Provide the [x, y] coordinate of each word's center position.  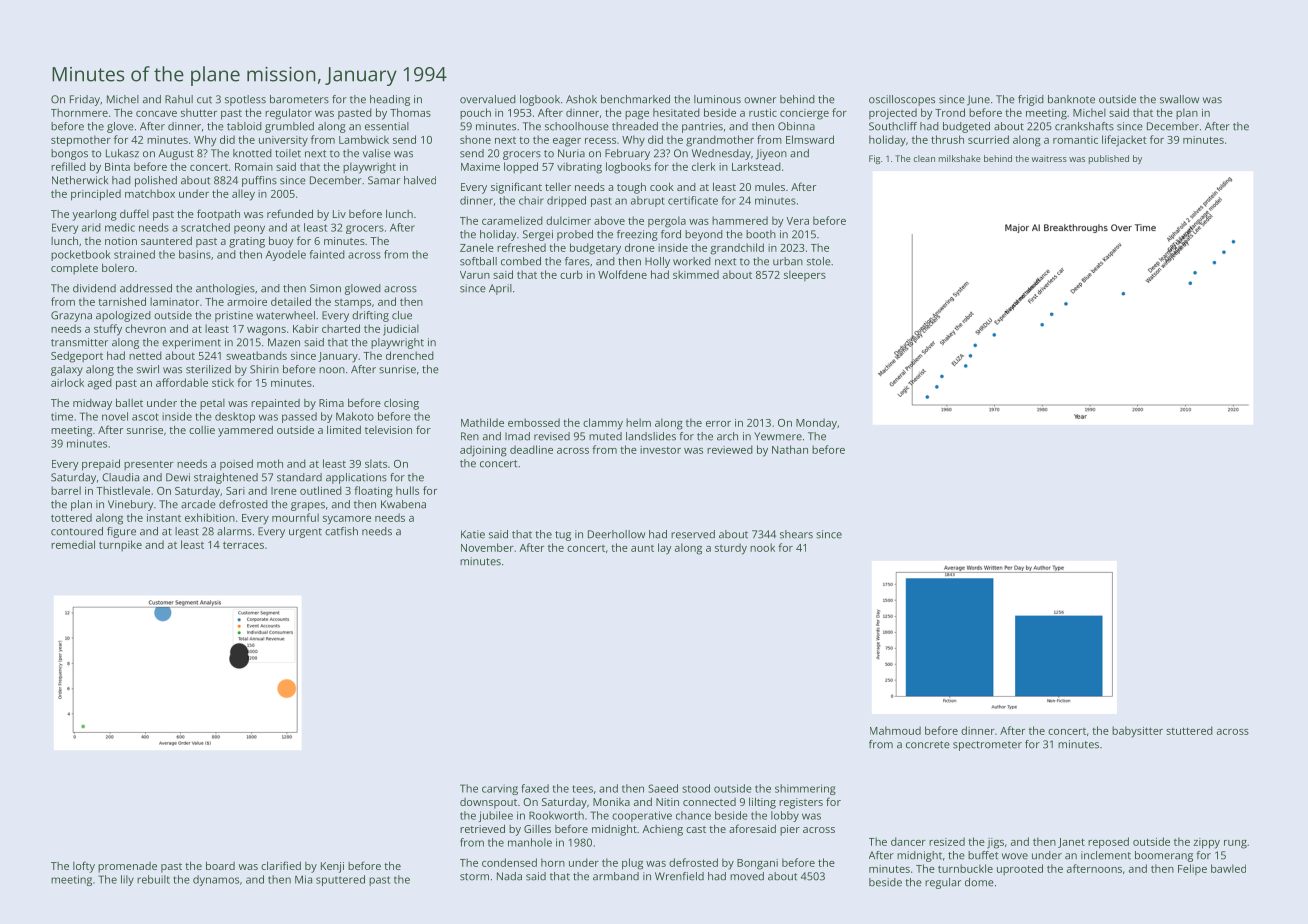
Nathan [790, 449]
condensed [509, 862]
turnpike [120, 545]
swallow [1179, 99]
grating [247, 242]
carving [500, 789]
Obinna [796, 126]
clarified [281, 865]
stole [819, 261]
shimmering [805, 789]
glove [120, 127]
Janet [1071, 843]
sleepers [805, 275]
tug [563, 536]
